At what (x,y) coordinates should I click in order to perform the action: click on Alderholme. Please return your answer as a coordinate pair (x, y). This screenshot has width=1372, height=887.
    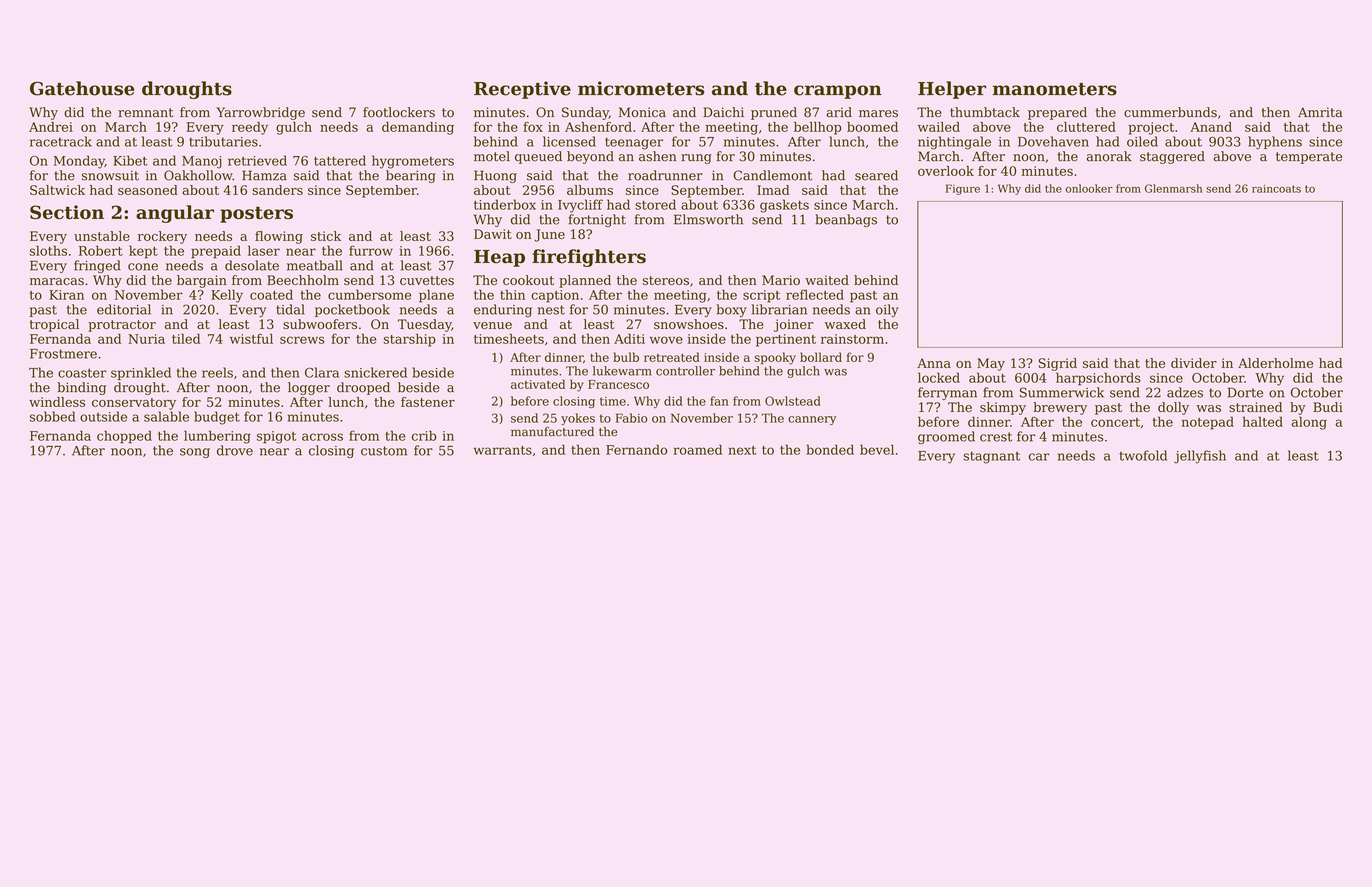
    Looking at the image, I should click on (1275, 363).
